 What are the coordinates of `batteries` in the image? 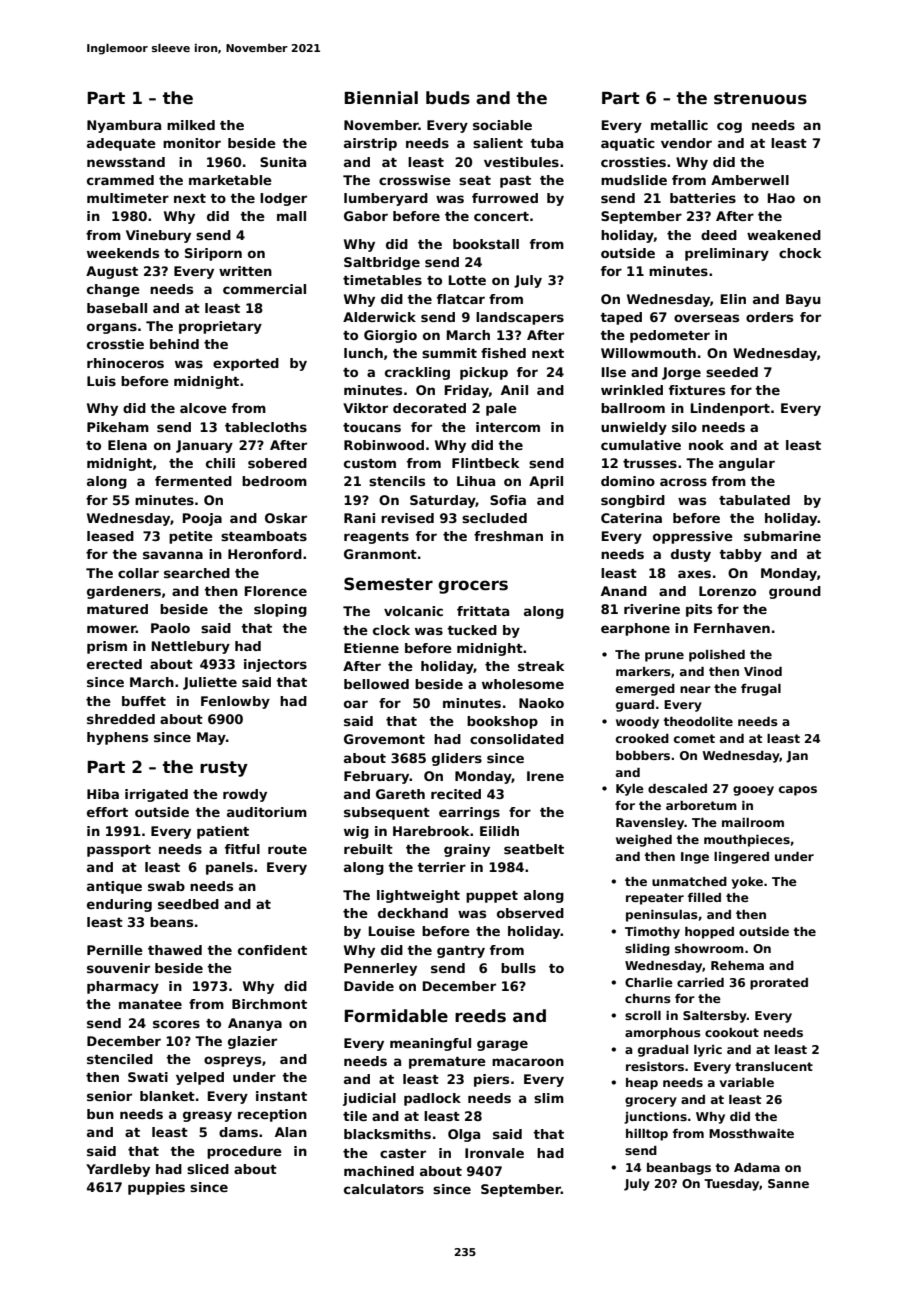 It's located at (703, 198).
